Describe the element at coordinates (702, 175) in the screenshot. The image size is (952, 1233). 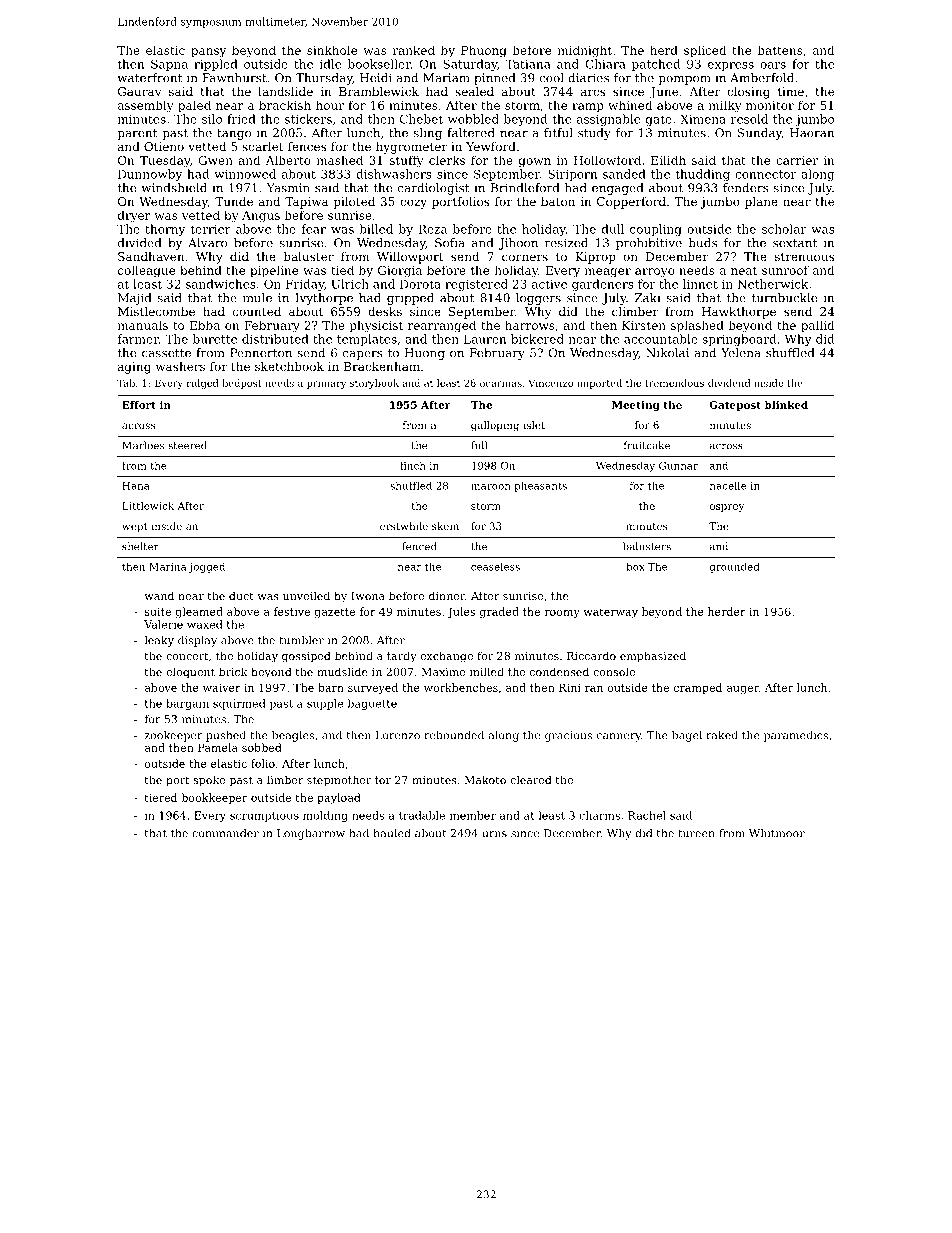
I see `thudding` at that location.
